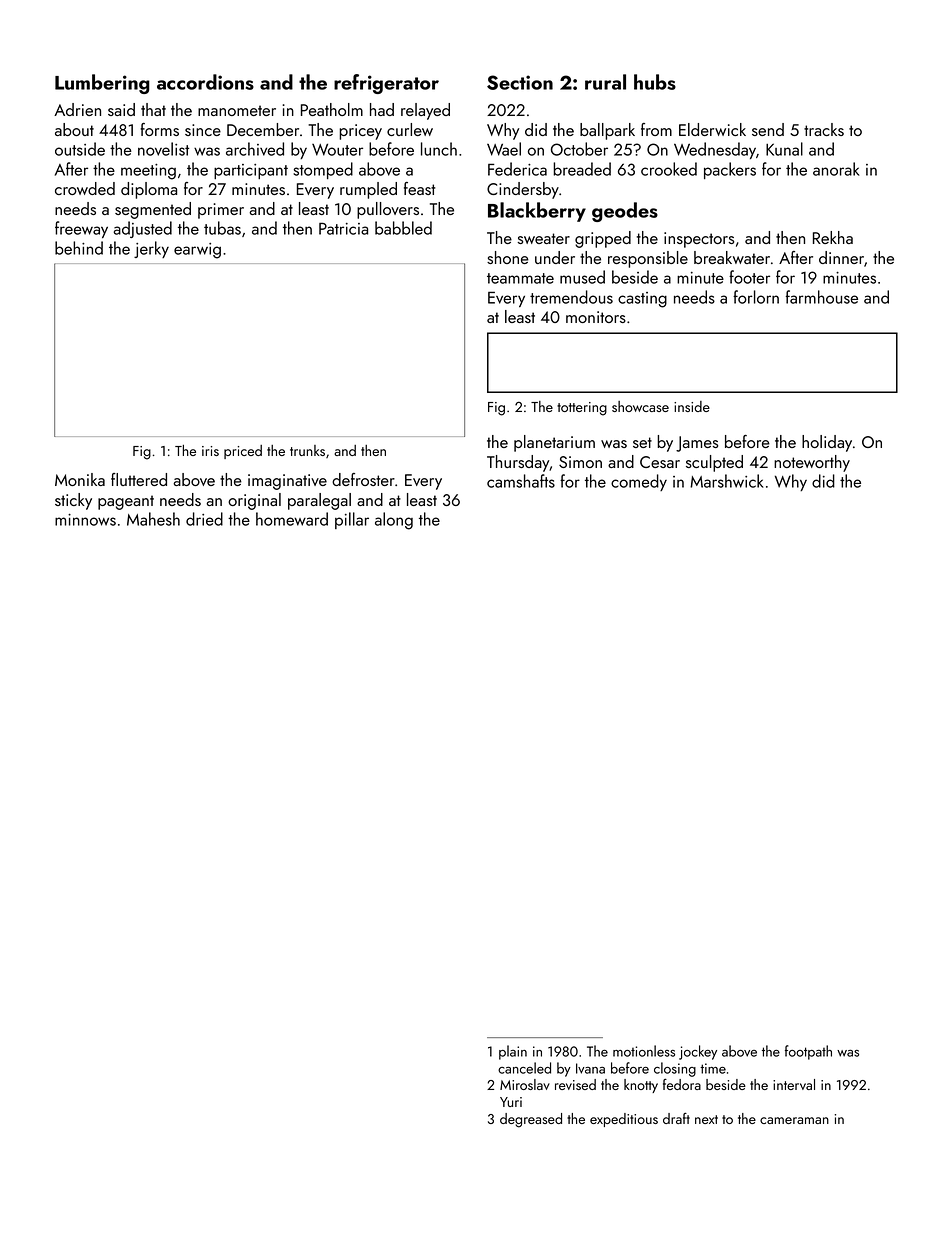 The width and height of the page is (952, 1233). Describe the element at coordinates (85, 188) in the page. I see `crowded` at that location.
